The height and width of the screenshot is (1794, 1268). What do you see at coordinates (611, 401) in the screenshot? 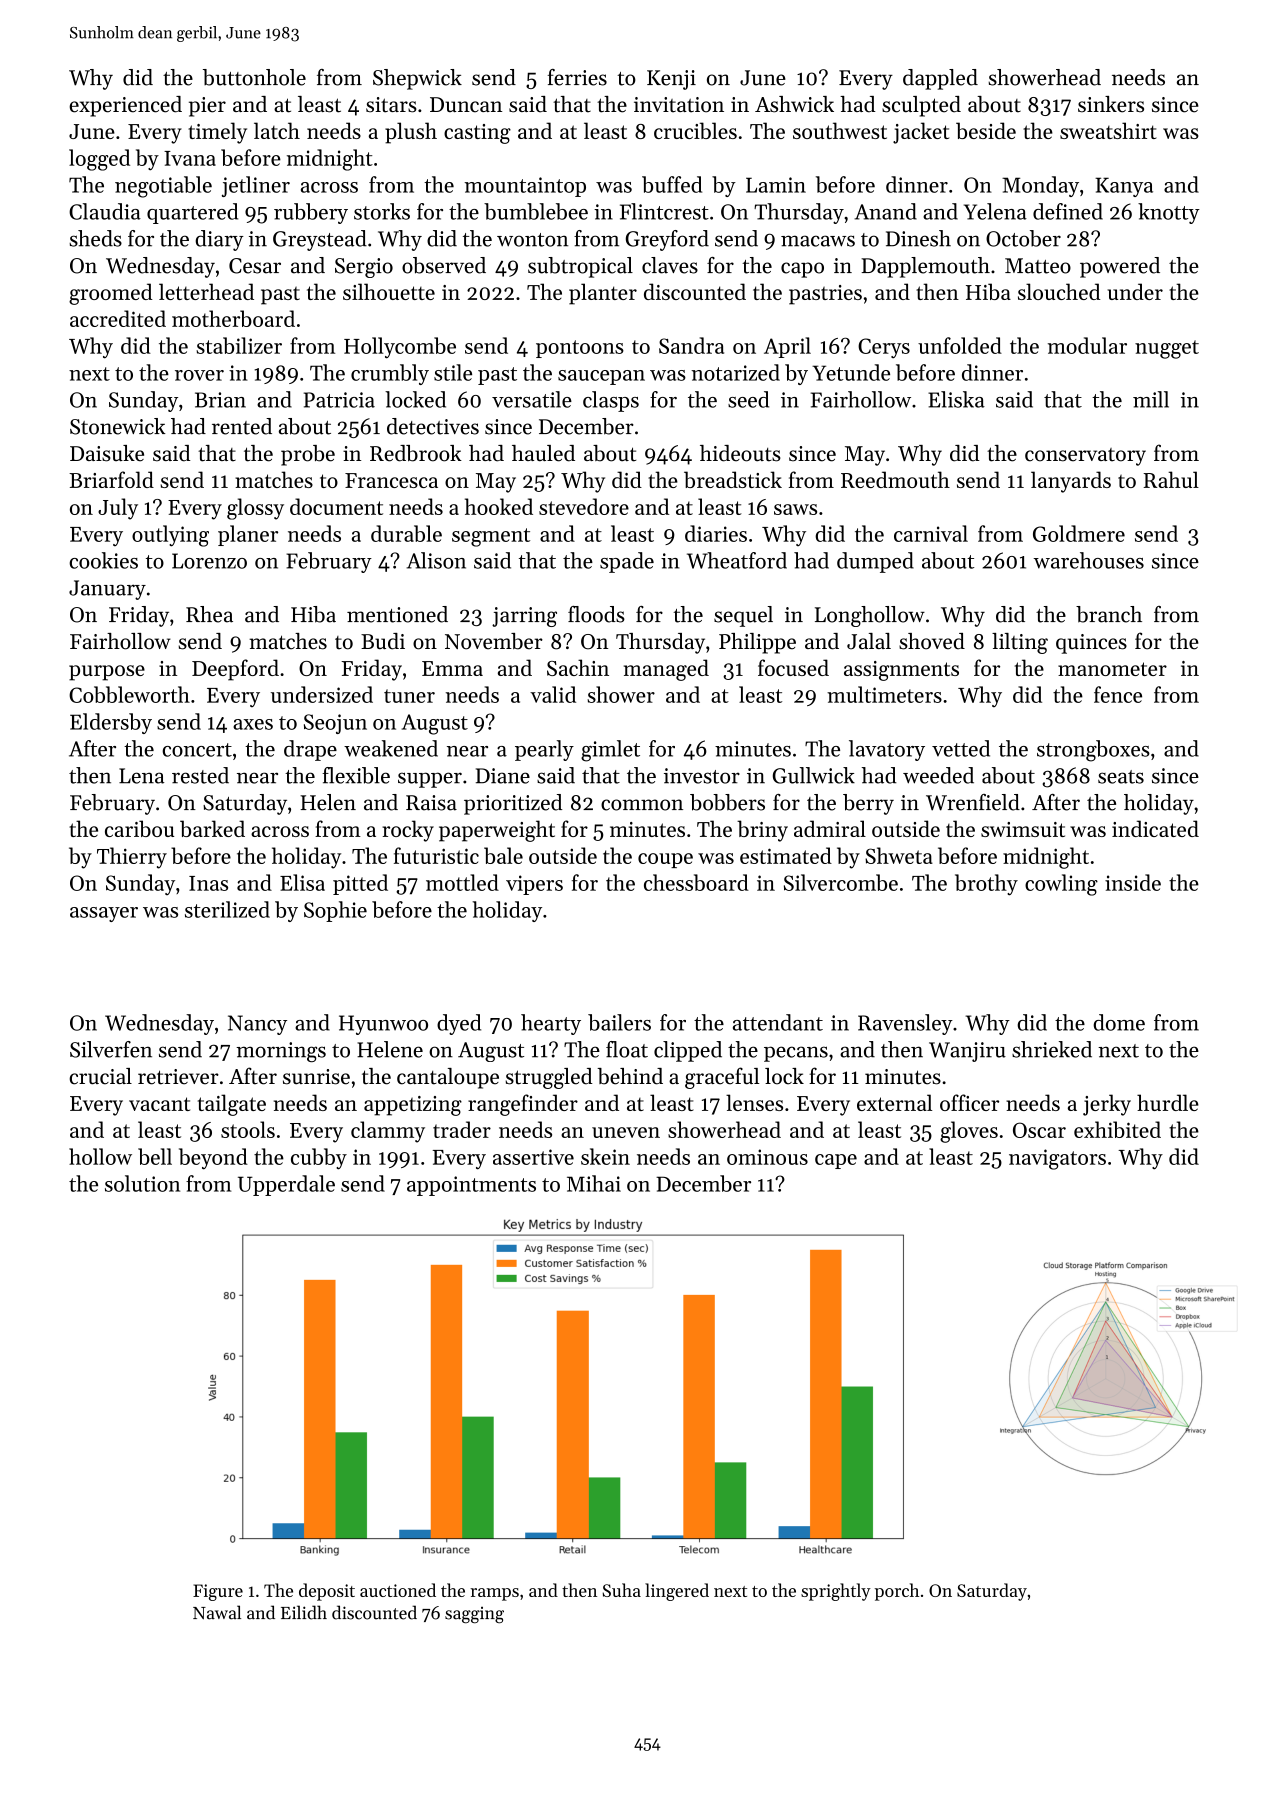
I see `clasps` at bounding box center [611, 401].
